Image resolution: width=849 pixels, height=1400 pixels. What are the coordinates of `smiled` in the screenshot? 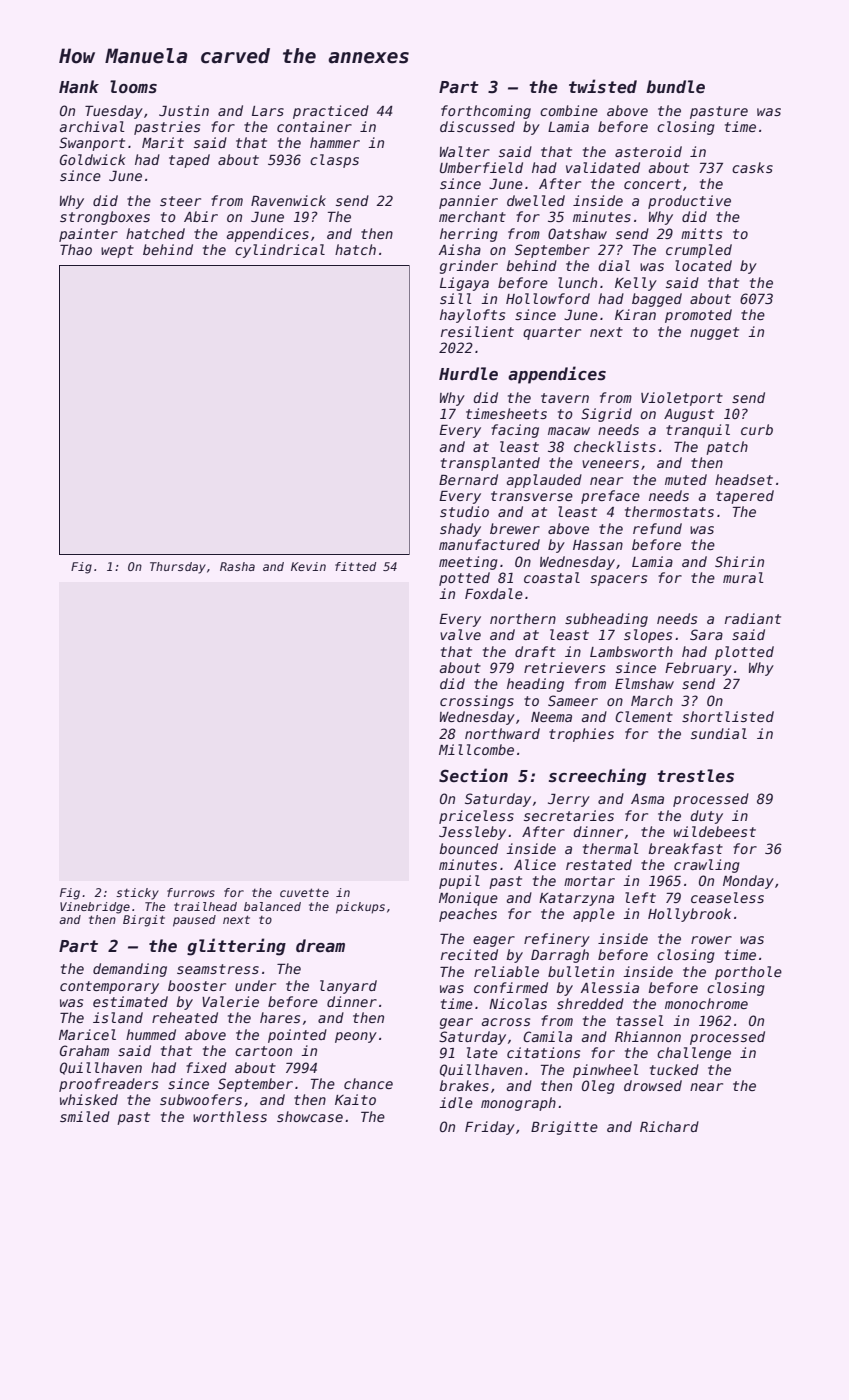 It's located at (85, 1116).
